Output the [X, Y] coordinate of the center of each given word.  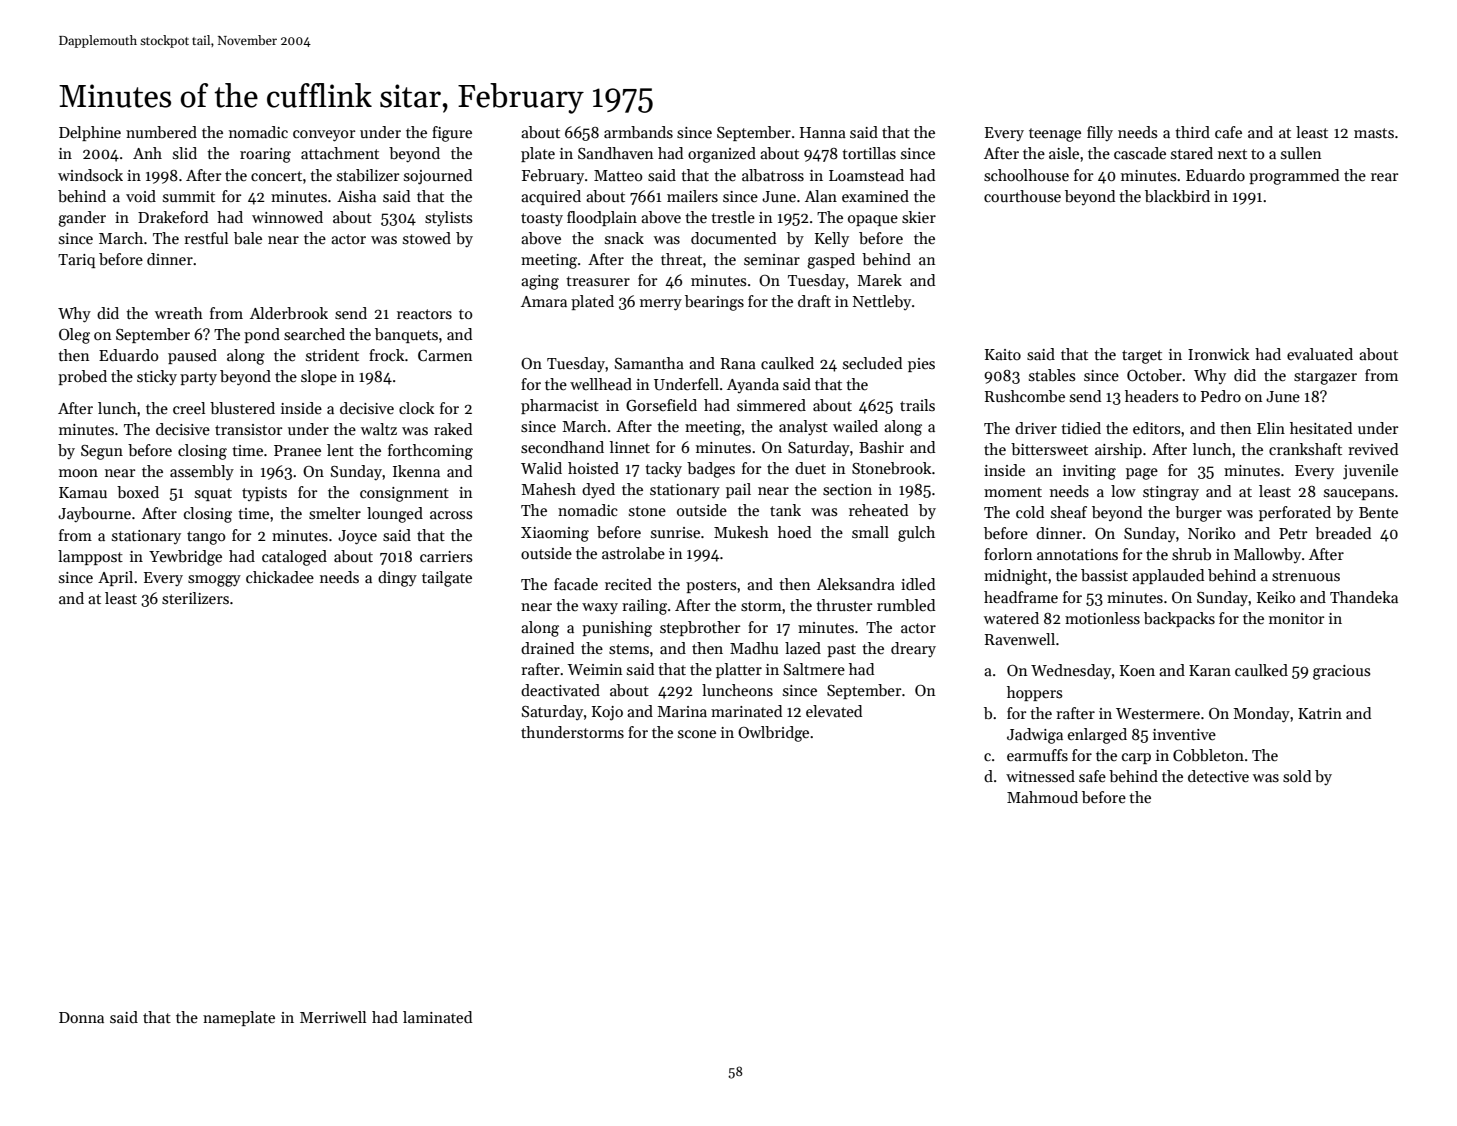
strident [332, 355]
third [1192, 132]
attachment [340, 153]
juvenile [1370, 472]
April [115, 578]
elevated [834, 711]
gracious [1341, 672]
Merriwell [333, 1017]
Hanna [823, 132]
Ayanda [753, 385]
